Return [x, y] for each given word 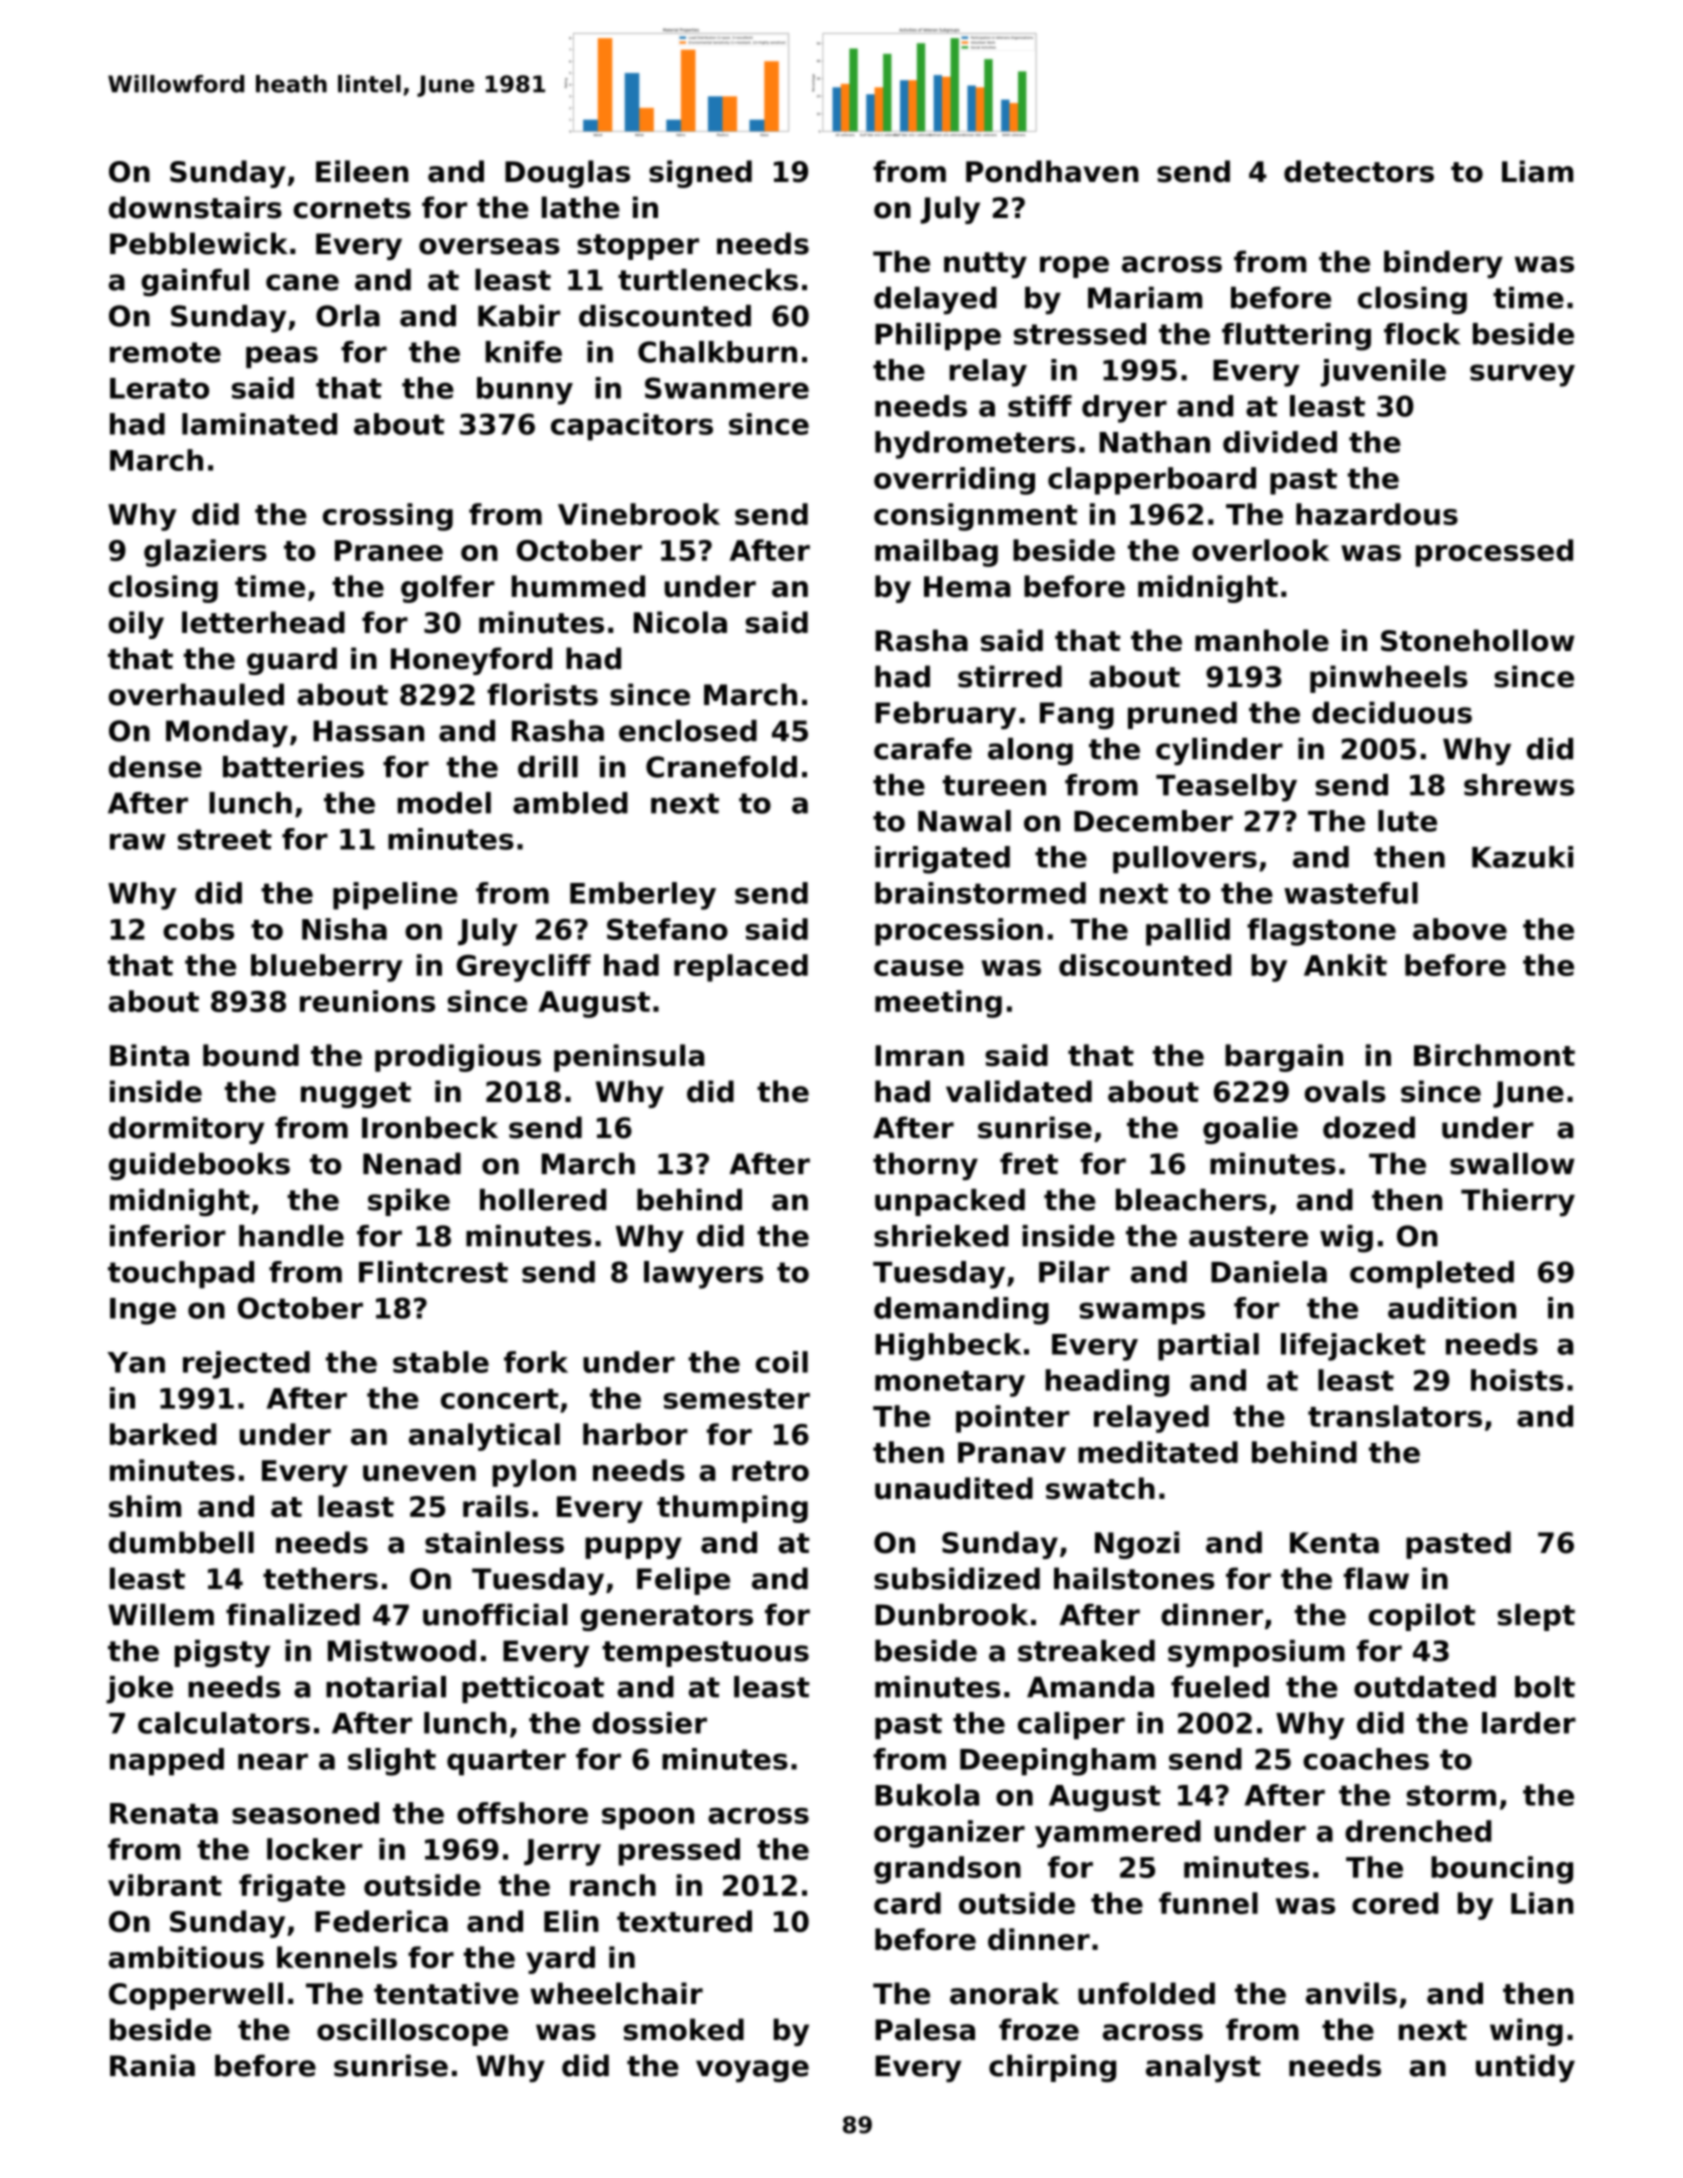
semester [737, 1399]
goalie [1250, 1130]
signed [700, 174]
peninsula [629, 1058]
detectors [1359, 171]
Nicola [680, 622]
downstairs [195, 207]
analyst [1203, 2068]
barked [163, 1434]
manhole [1262, 640]
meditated [1158, 1452]
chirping [1052, 2068]
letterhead [263, 622]
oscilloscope [412, 2032]
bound [251, 1055]
